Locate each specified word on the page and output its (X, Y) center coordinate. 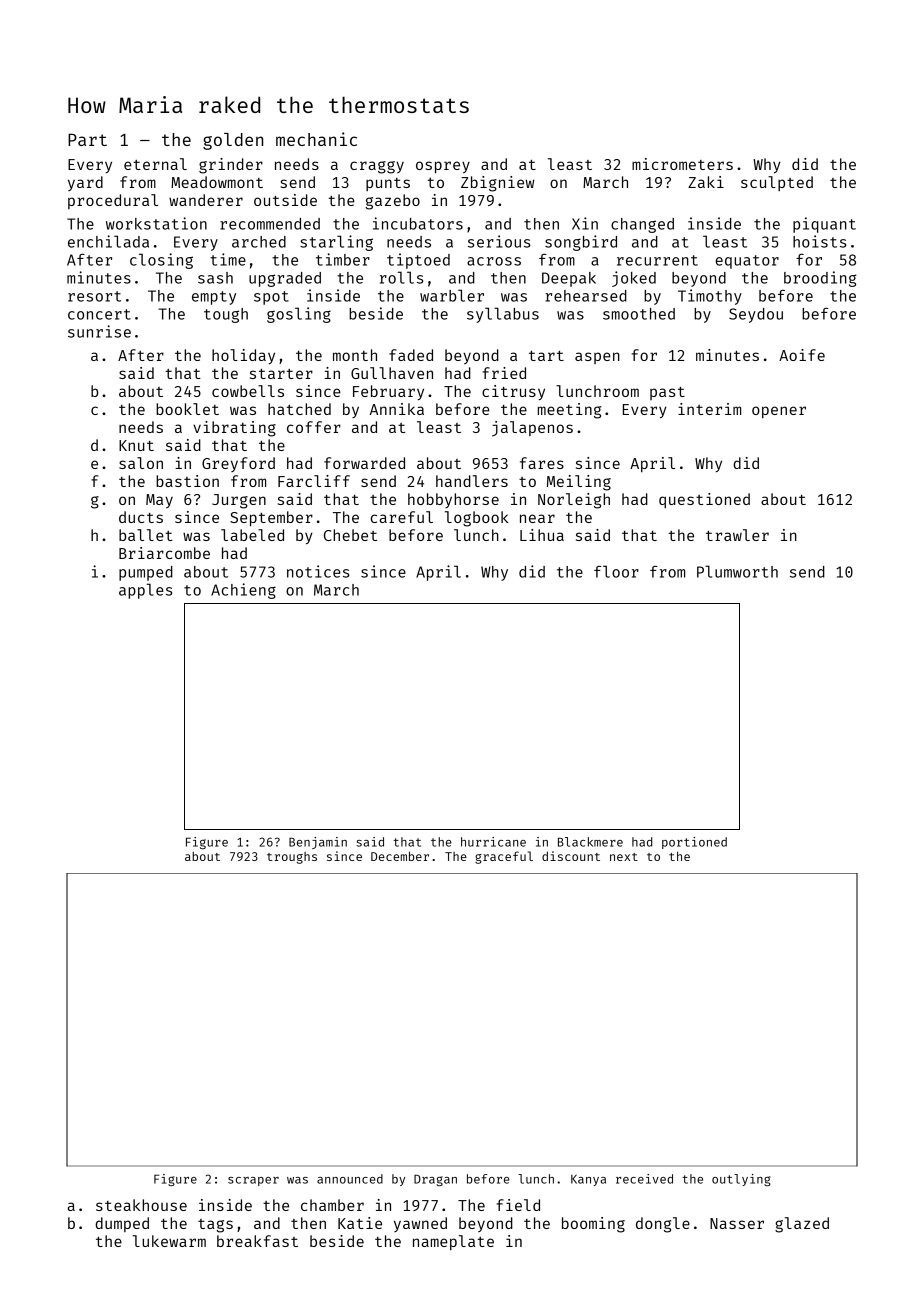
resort (94, 296)
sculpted (777, 183)
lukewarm (169, 1241)
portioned (694, 843)
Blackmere (590, 842)
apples (146, 591)
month (355, 355)
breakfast (257, 1241)
